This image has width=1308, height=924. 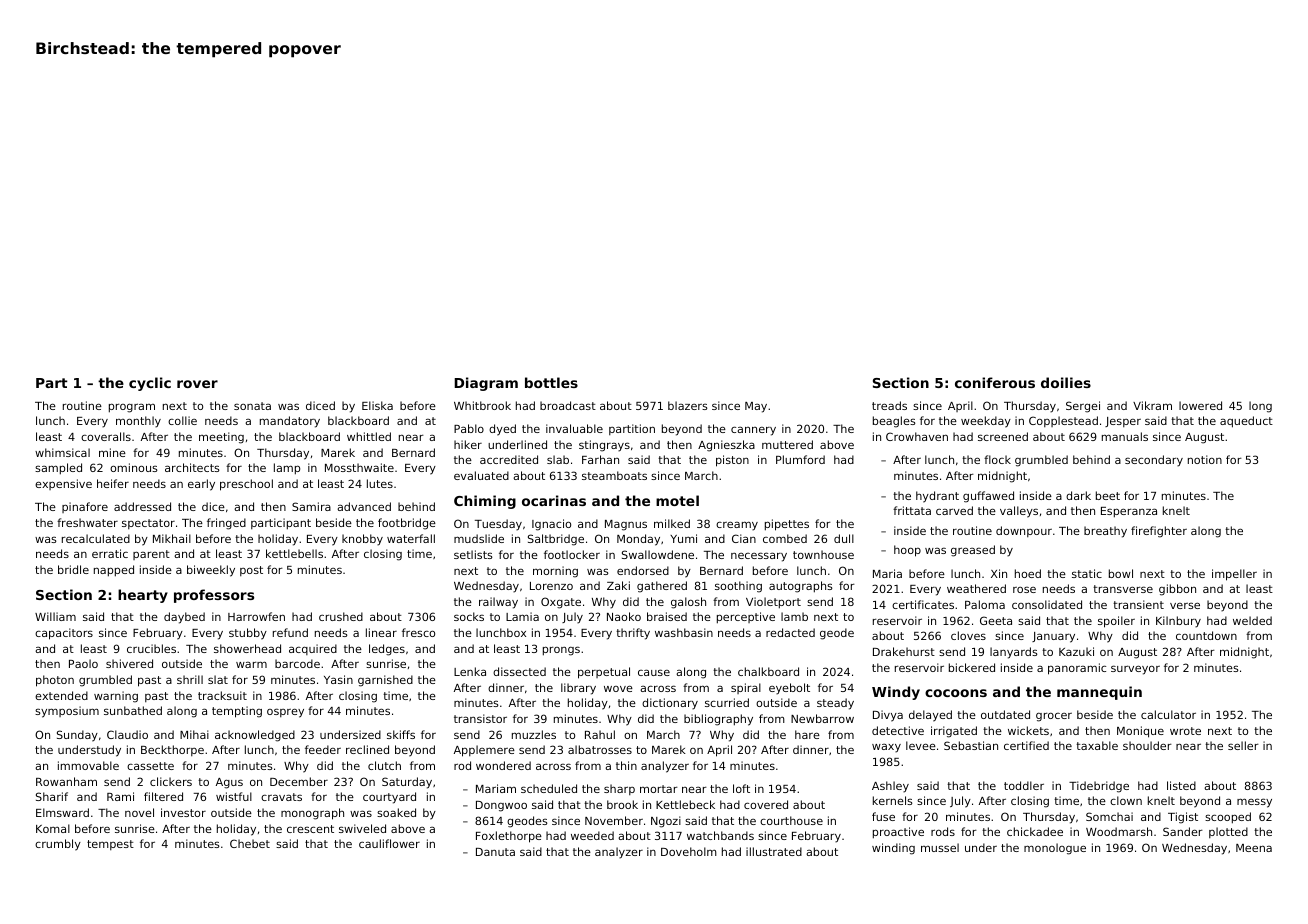 I want to click on morning, so click(x=555, y=572).
